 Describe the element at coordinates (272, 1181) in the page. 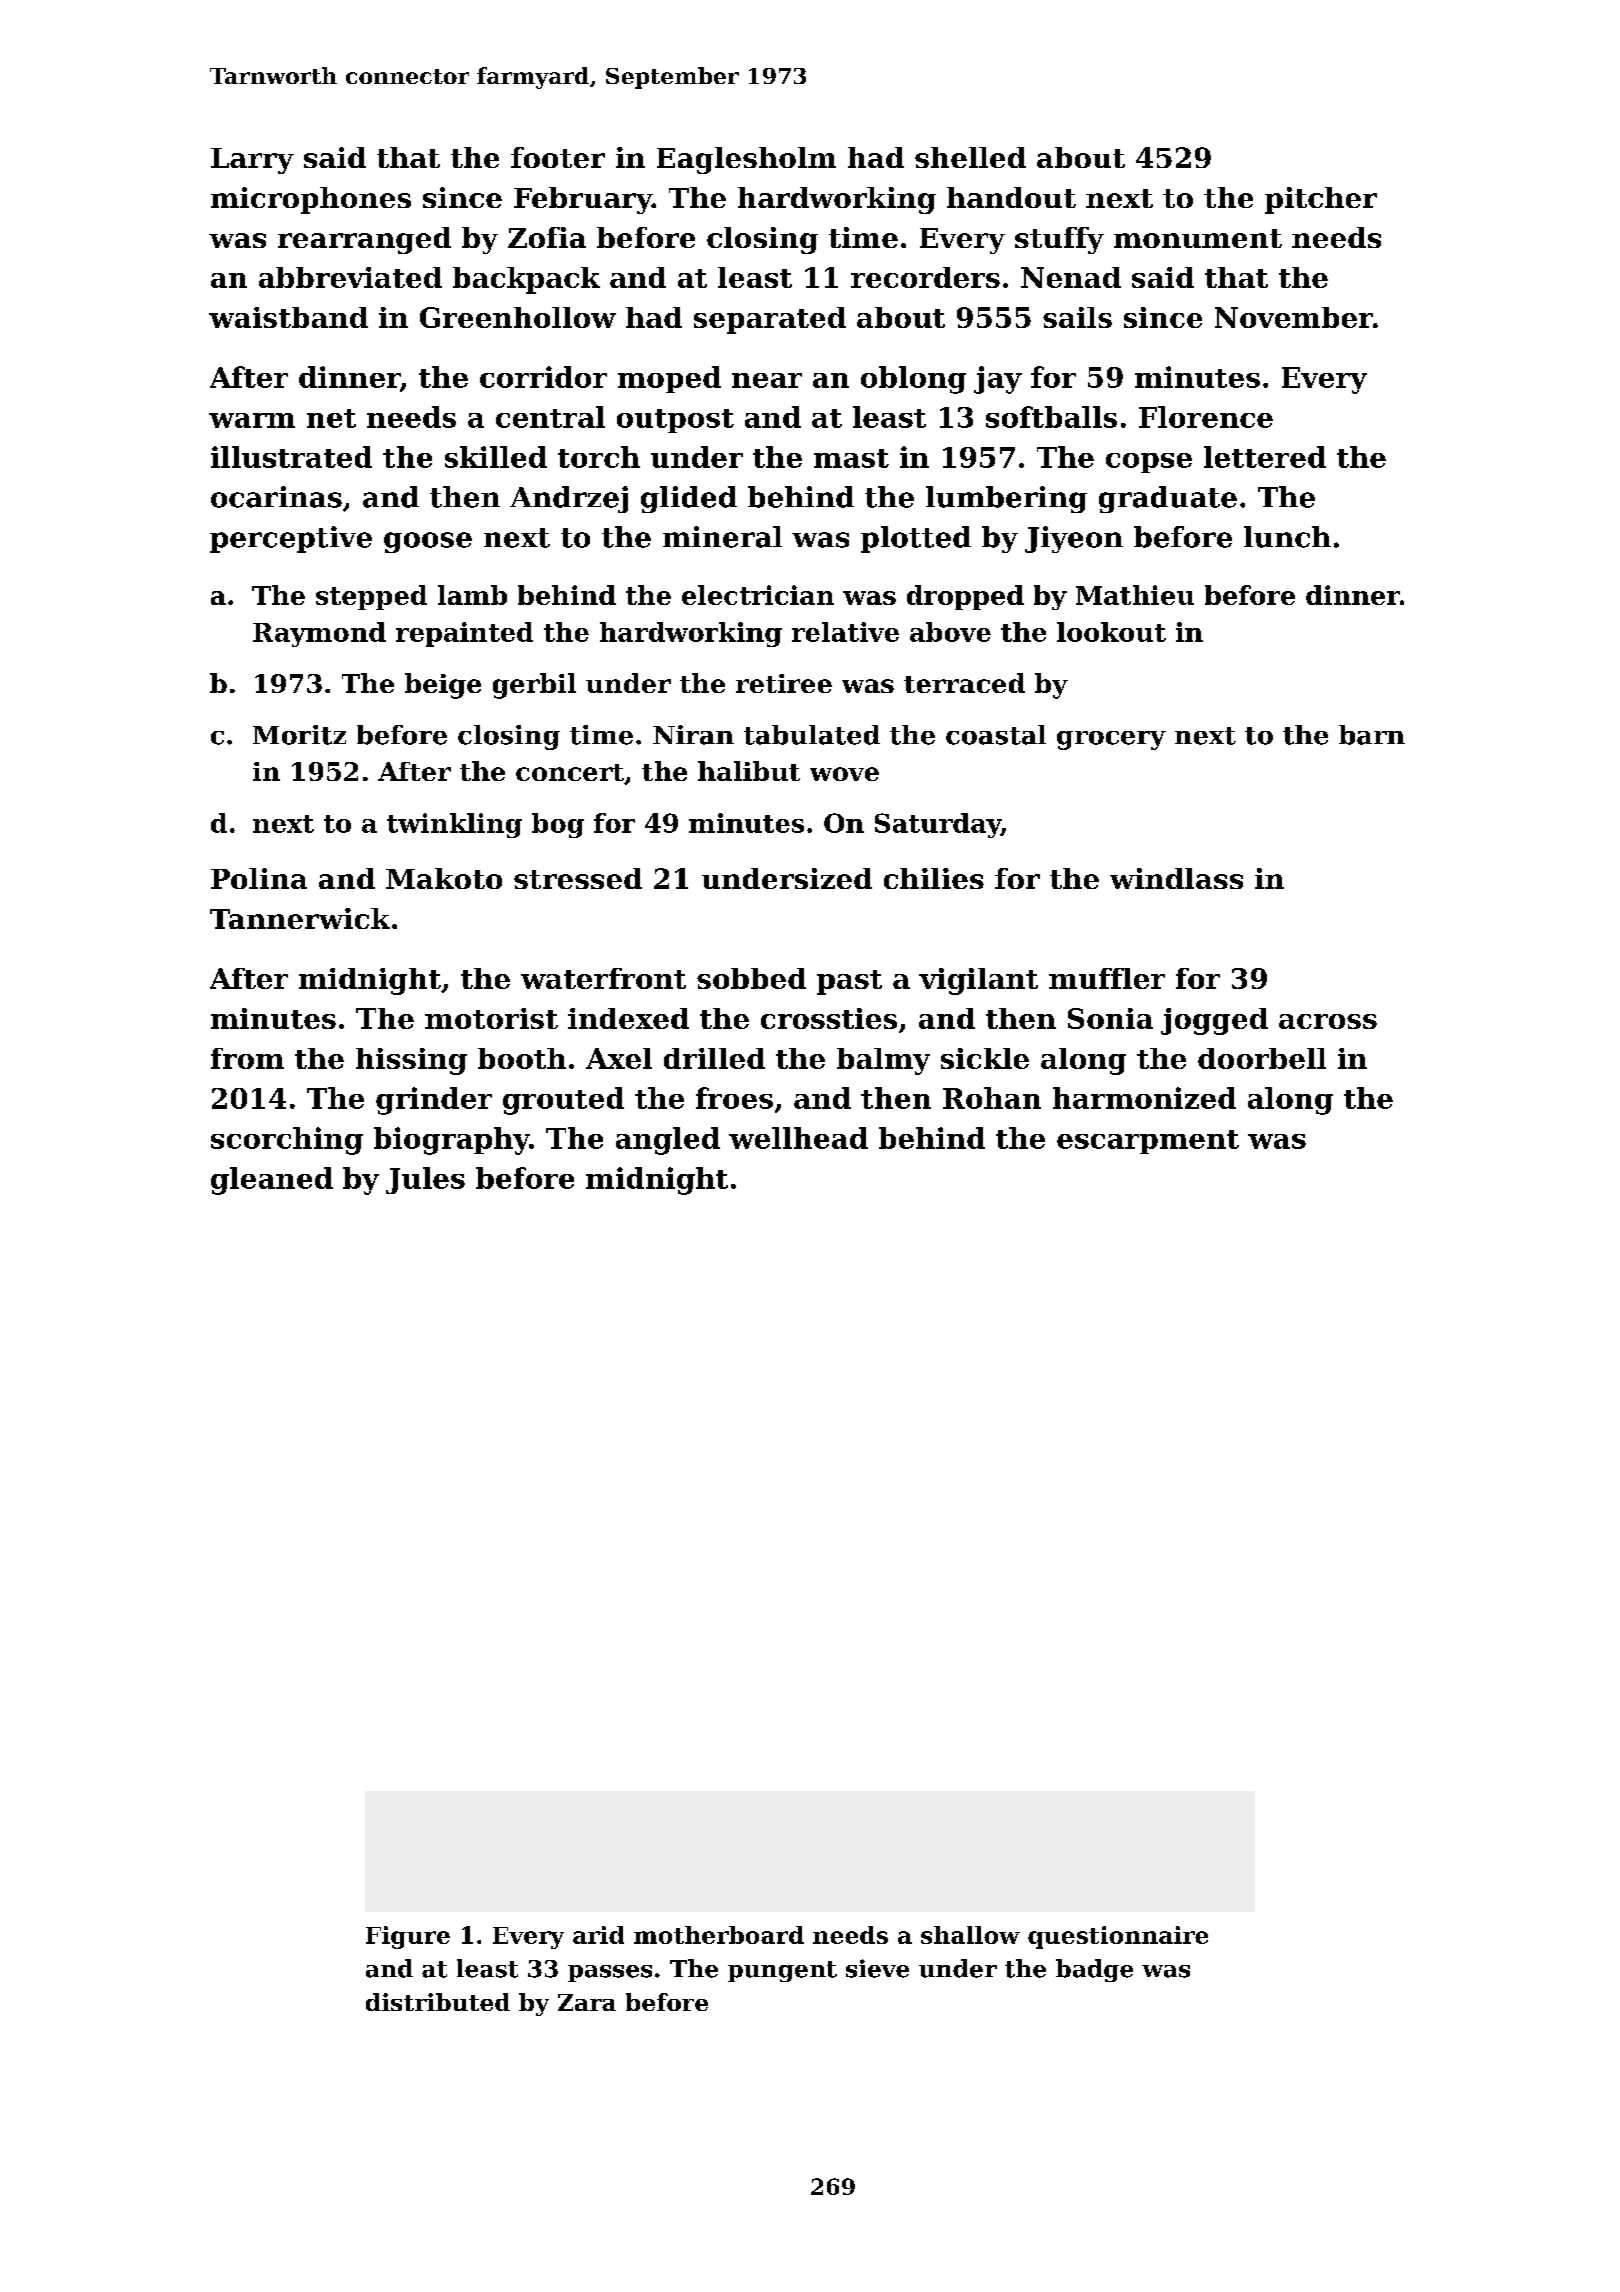

I see `gleaned` at that location.
